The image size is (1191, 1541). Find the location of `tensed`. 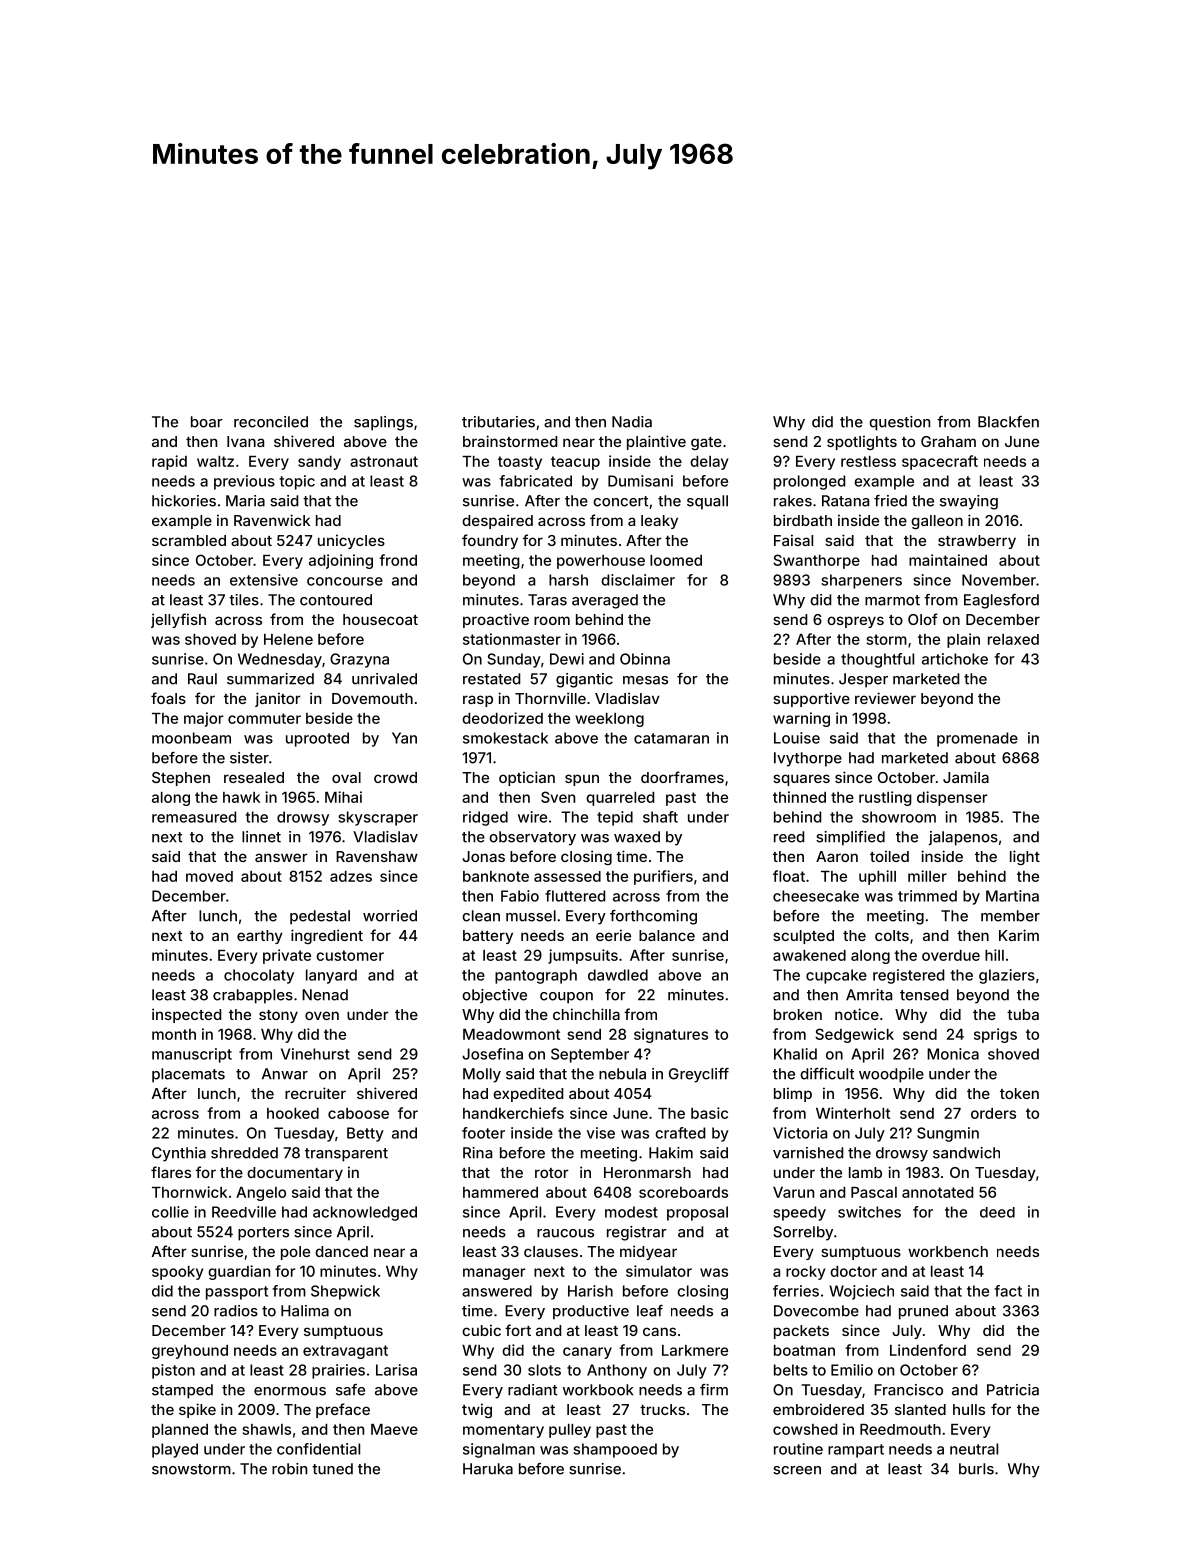

tensed is located at coordinates (924, 995).
